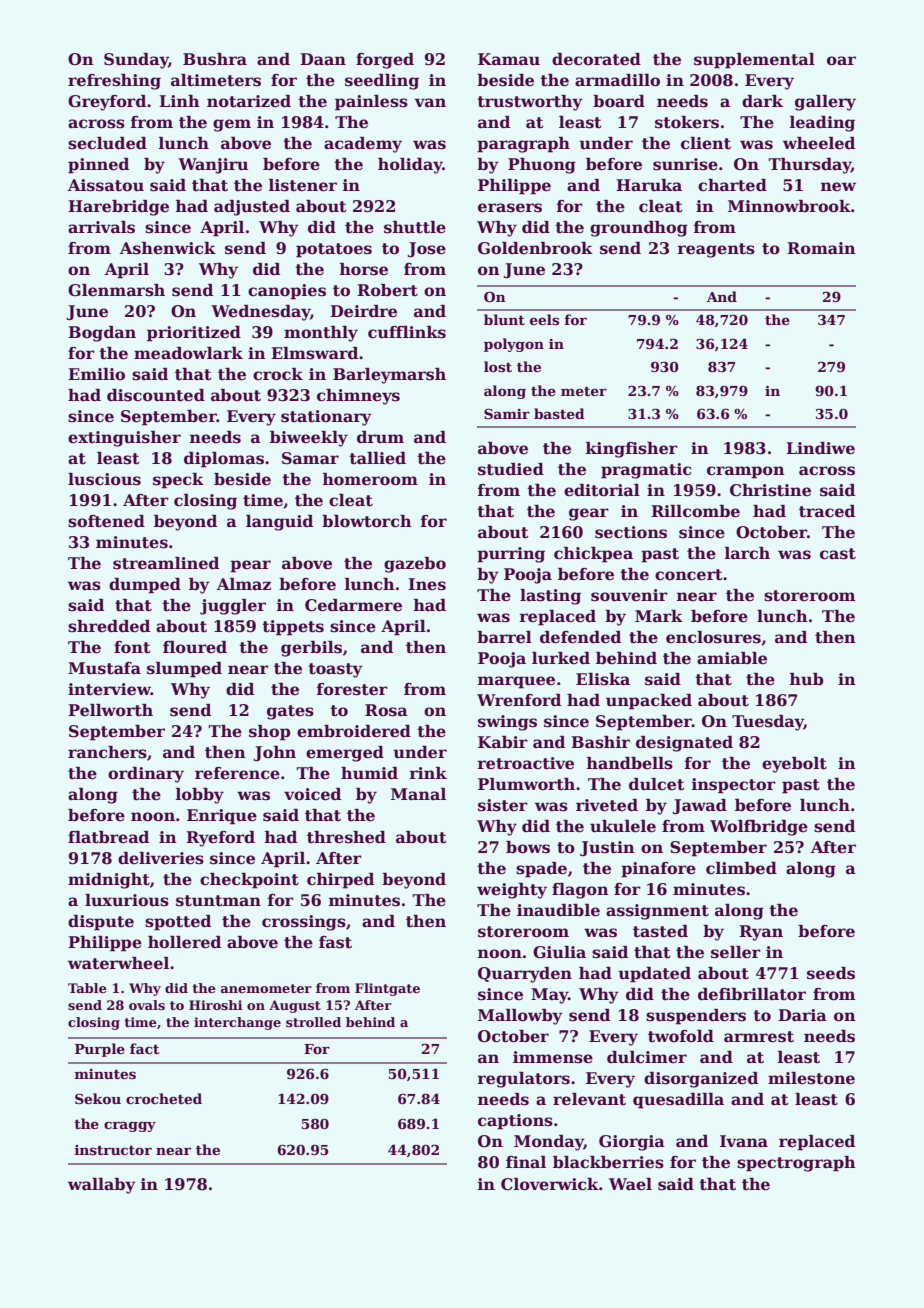 The width and height of the document is (924, 1308). I want to click on decorated, so click(596, 59).
